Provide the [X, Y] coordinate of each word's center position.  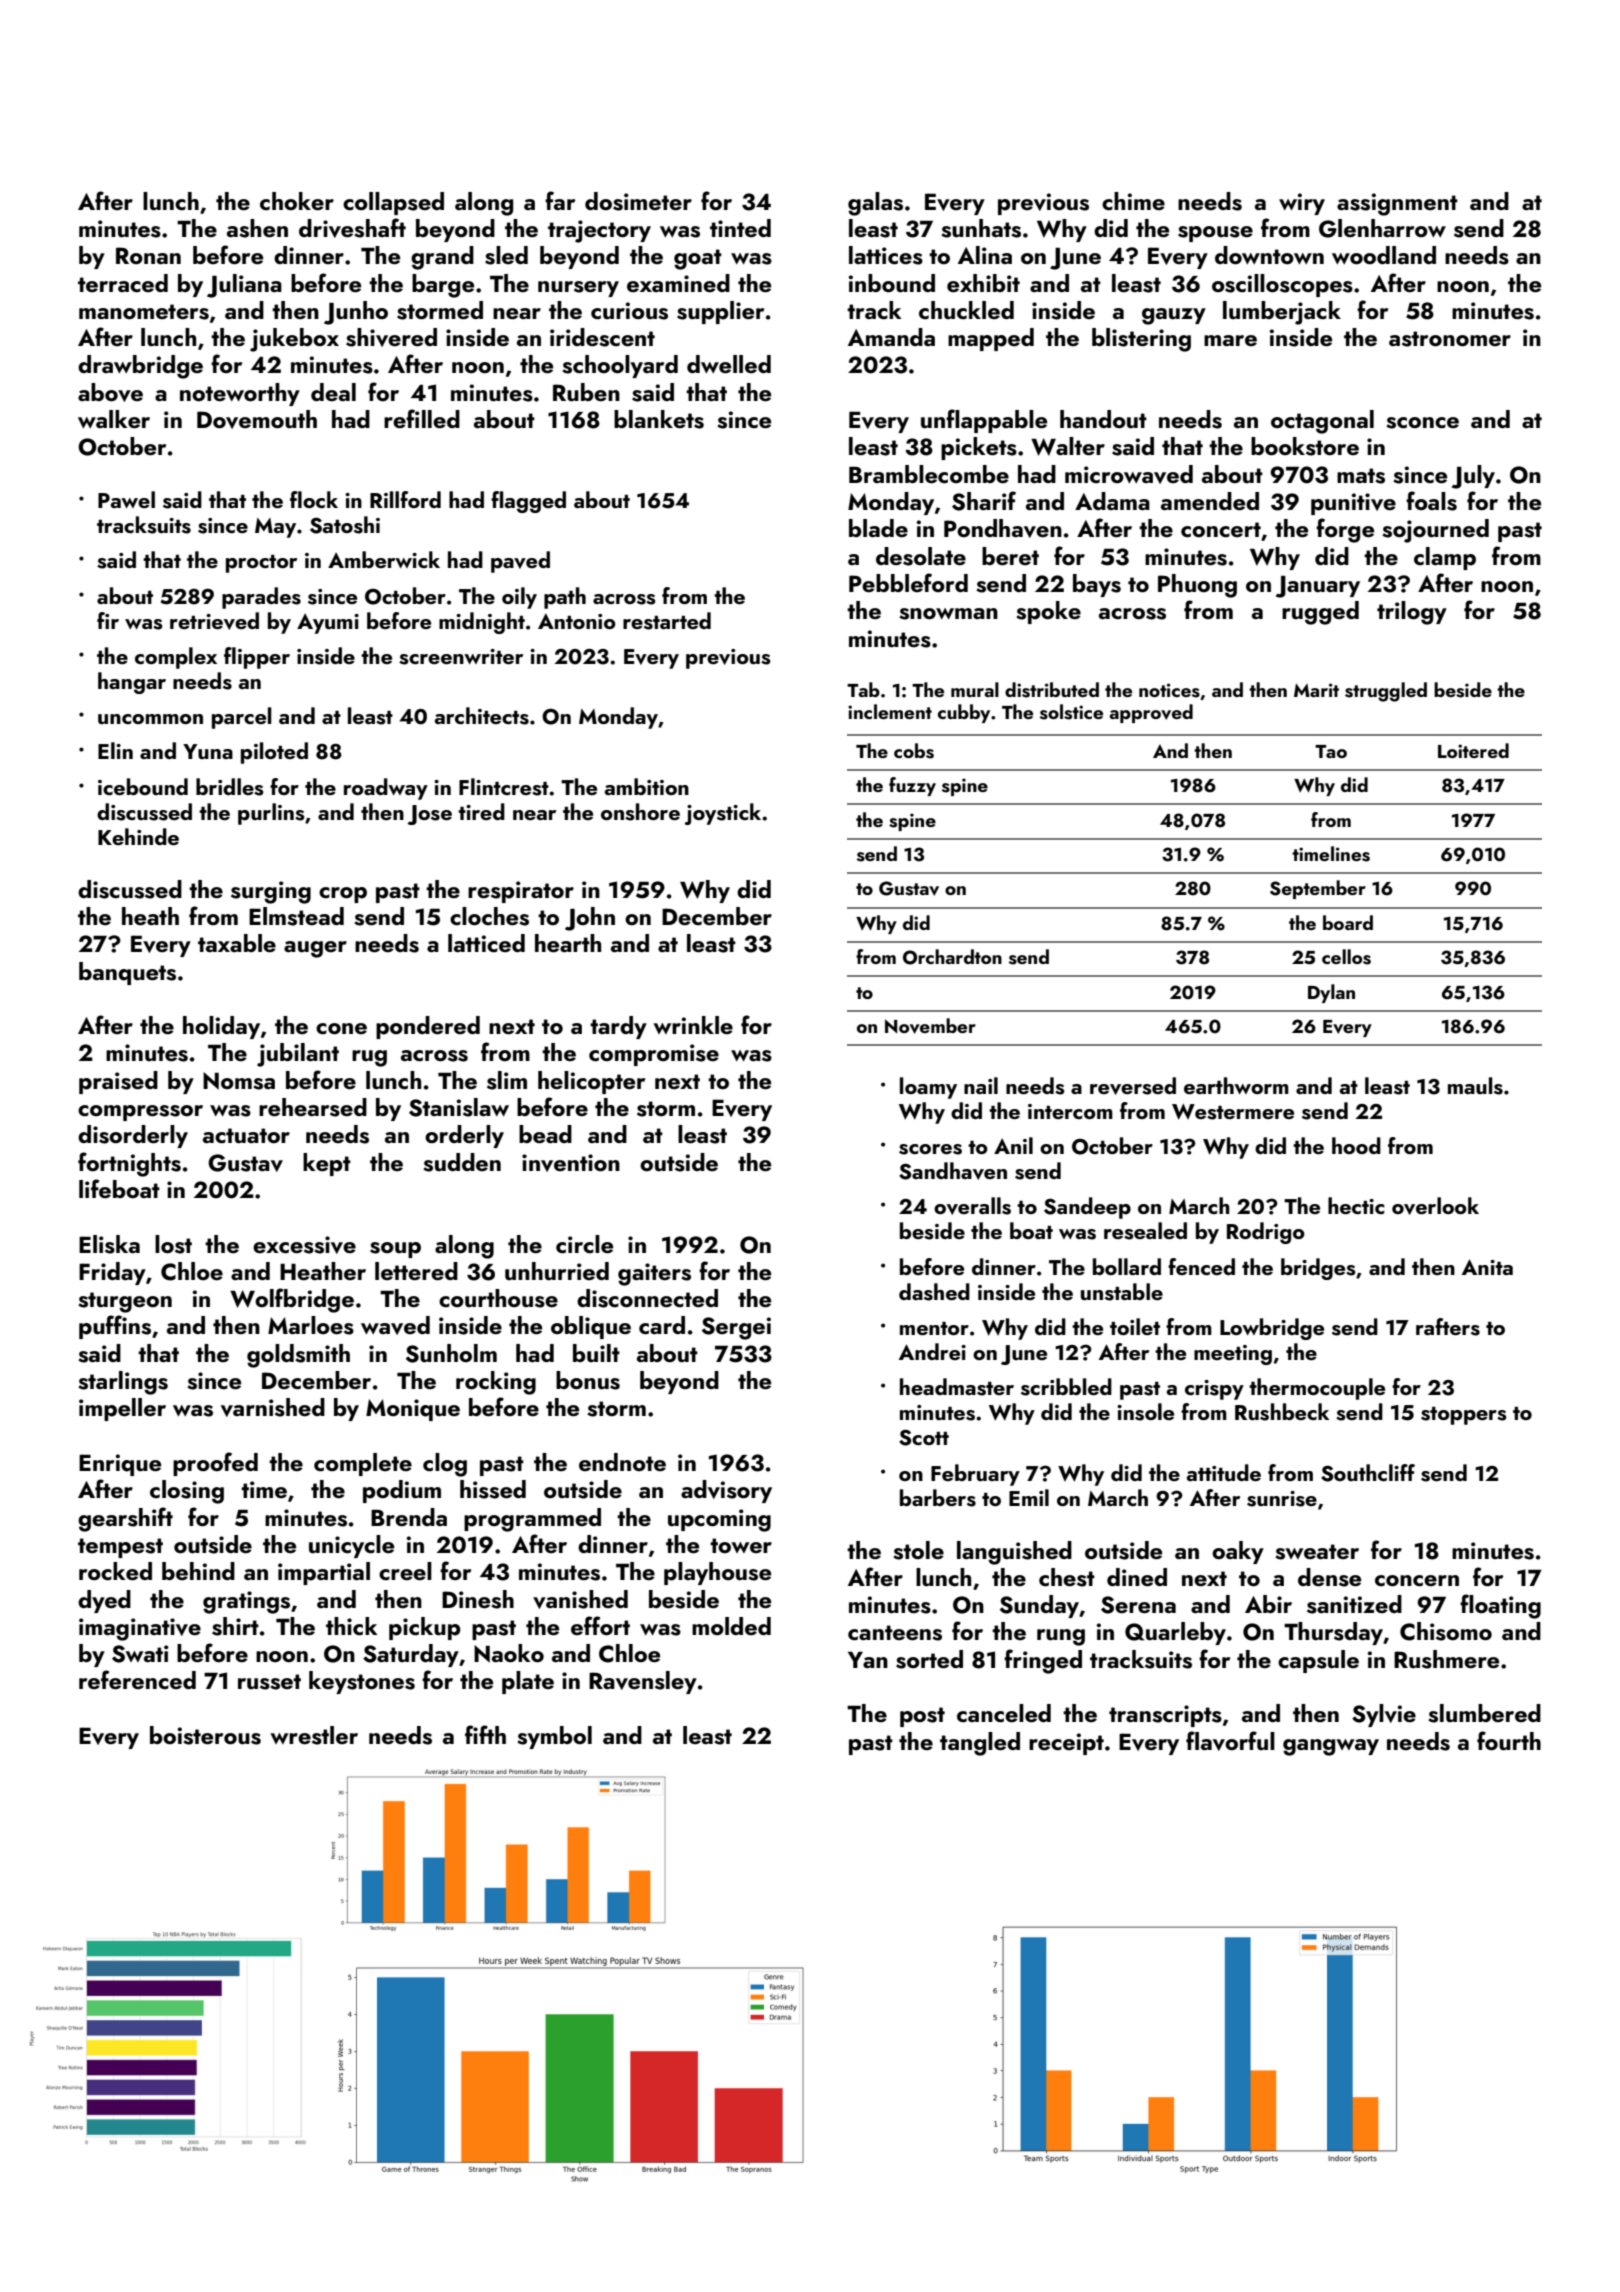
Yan [868, 1660]
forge [1345, 530]
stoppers [1464, 1416]
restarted [667, 621]
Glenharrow [1382, 228]
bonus [588, 1380]
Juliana [244, 286]
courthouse [498, 1298]
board [1348, 922]
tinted [740, 228]
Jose [429, 815]
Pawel [126, 499]
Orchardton [952, 957]
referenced [137, 1679]
